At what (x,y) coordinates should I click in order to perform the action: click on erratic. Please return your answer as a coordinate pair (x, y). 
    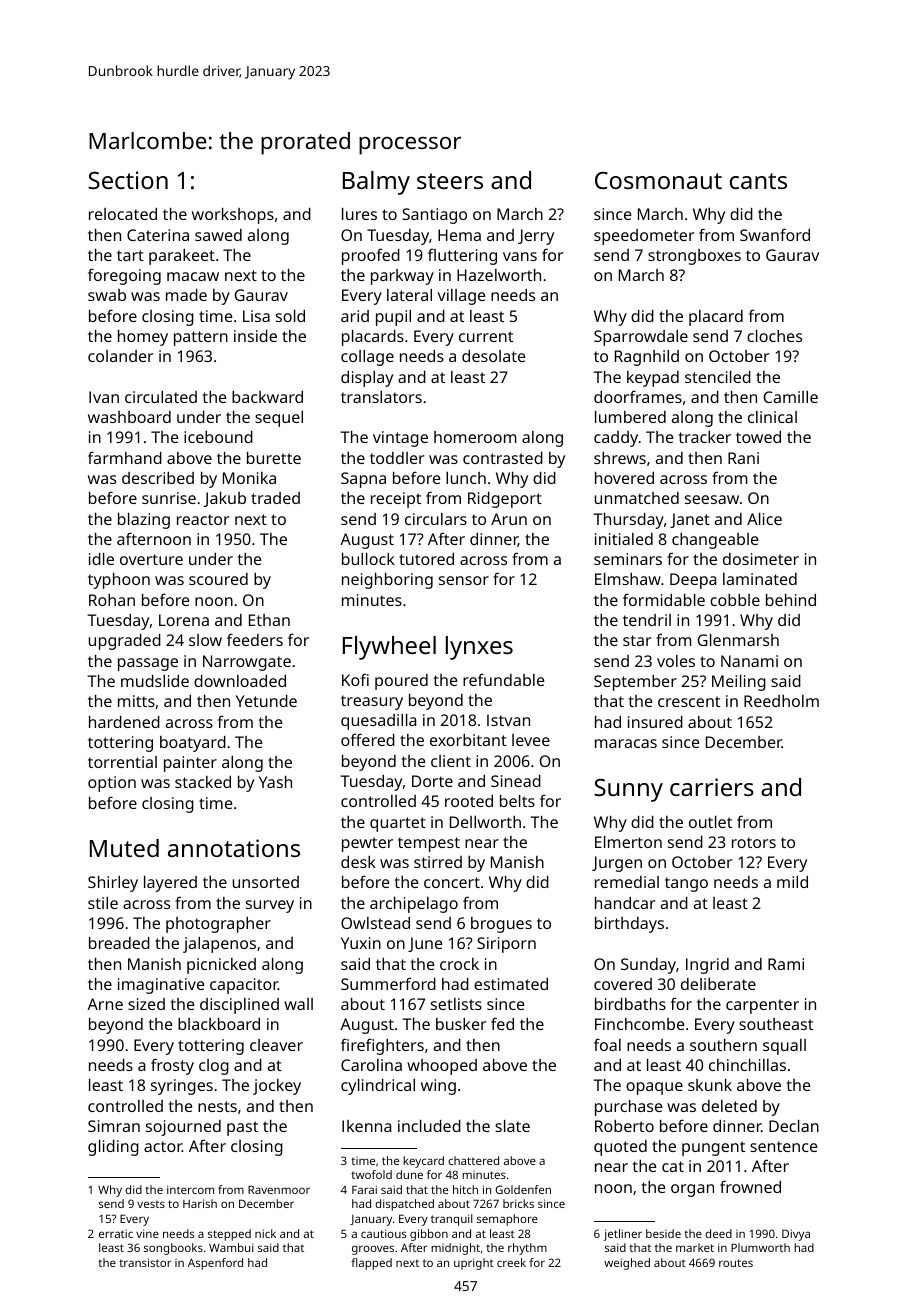
    Looking at the image, I should click on (116, 1233).
